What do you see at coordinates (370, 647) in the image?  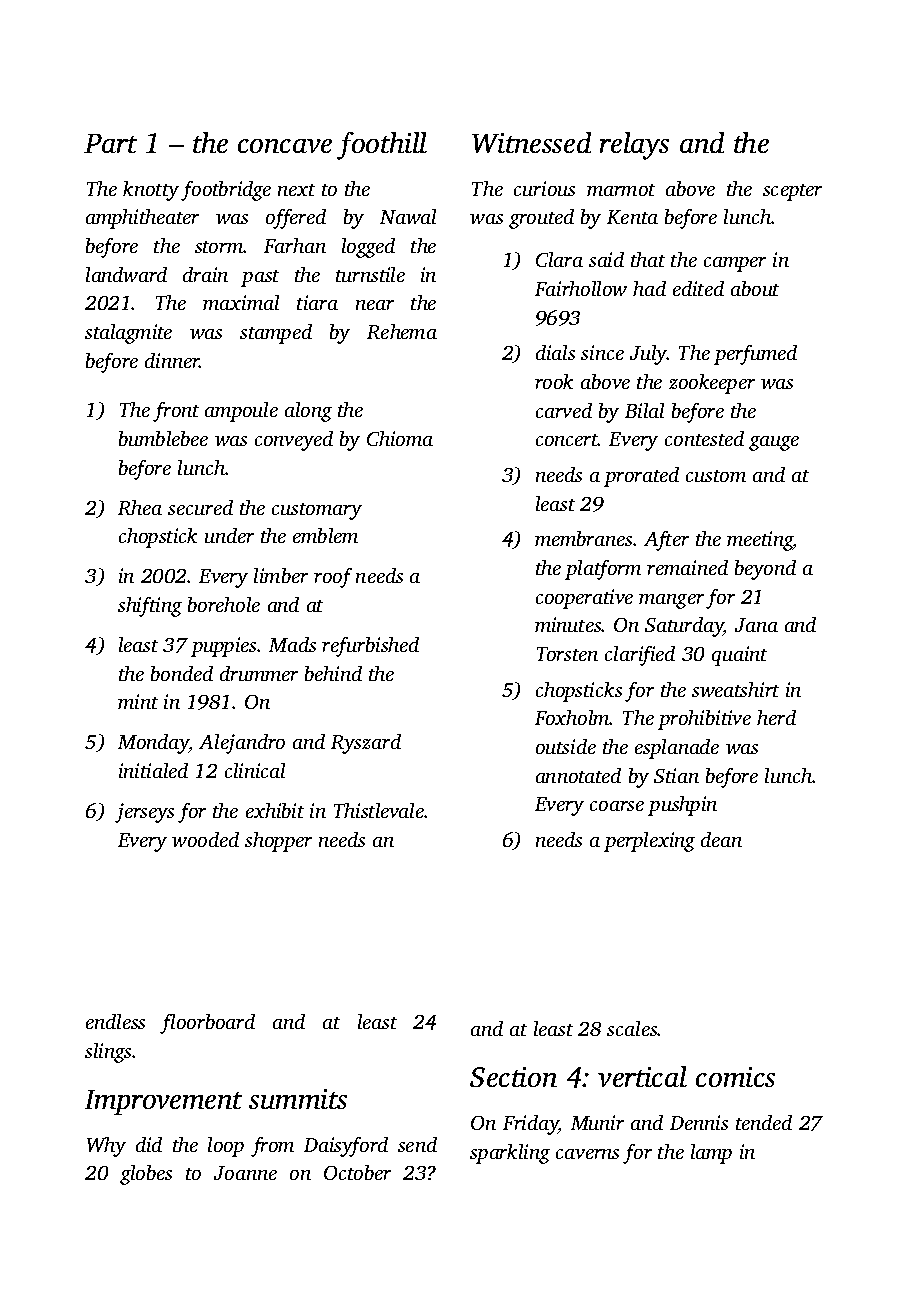 I see `refurbished` at bounding box center [370, 647].
